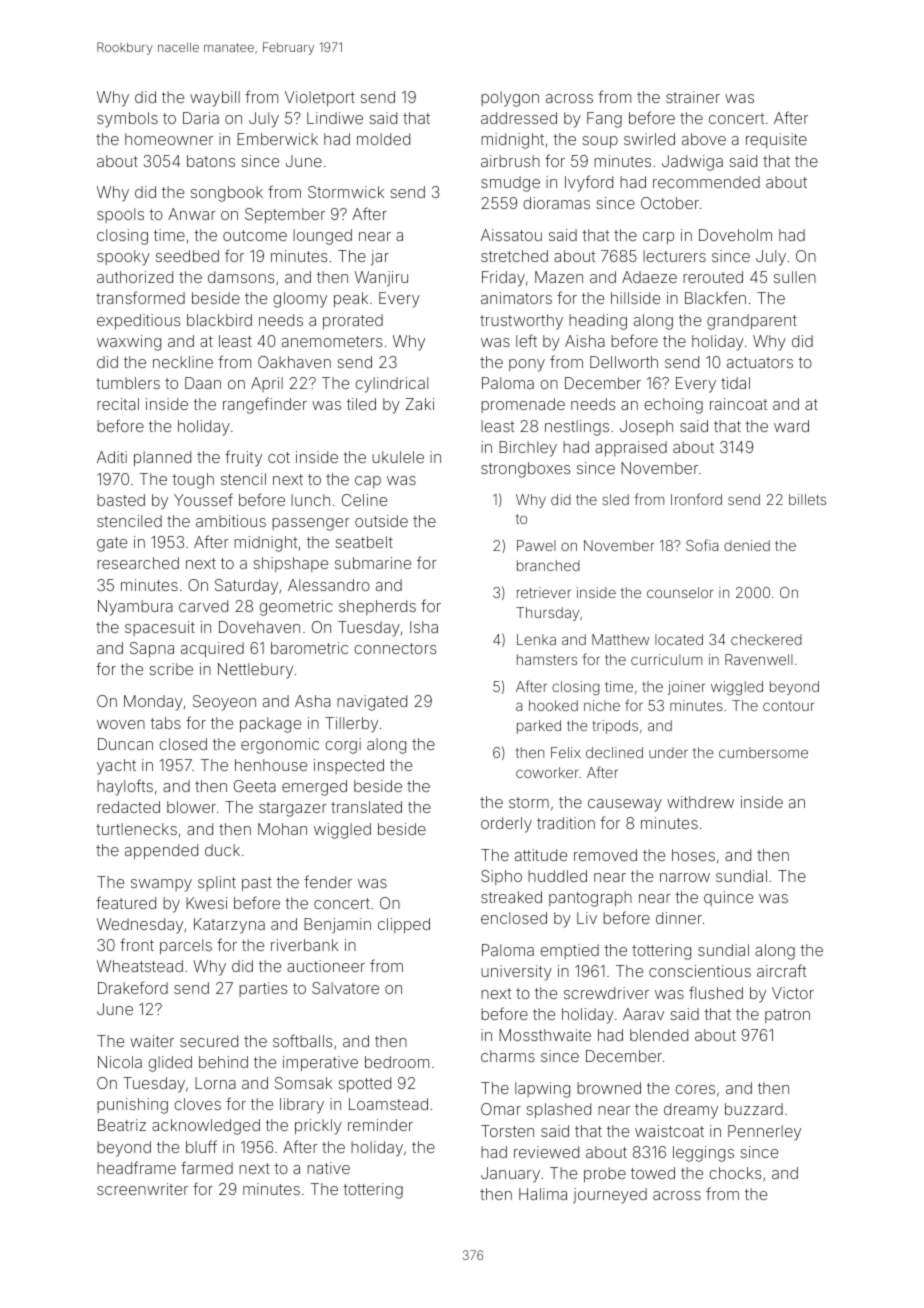 The image size is (924, 1308). I want to click on Violetport, so click(320, 98).
